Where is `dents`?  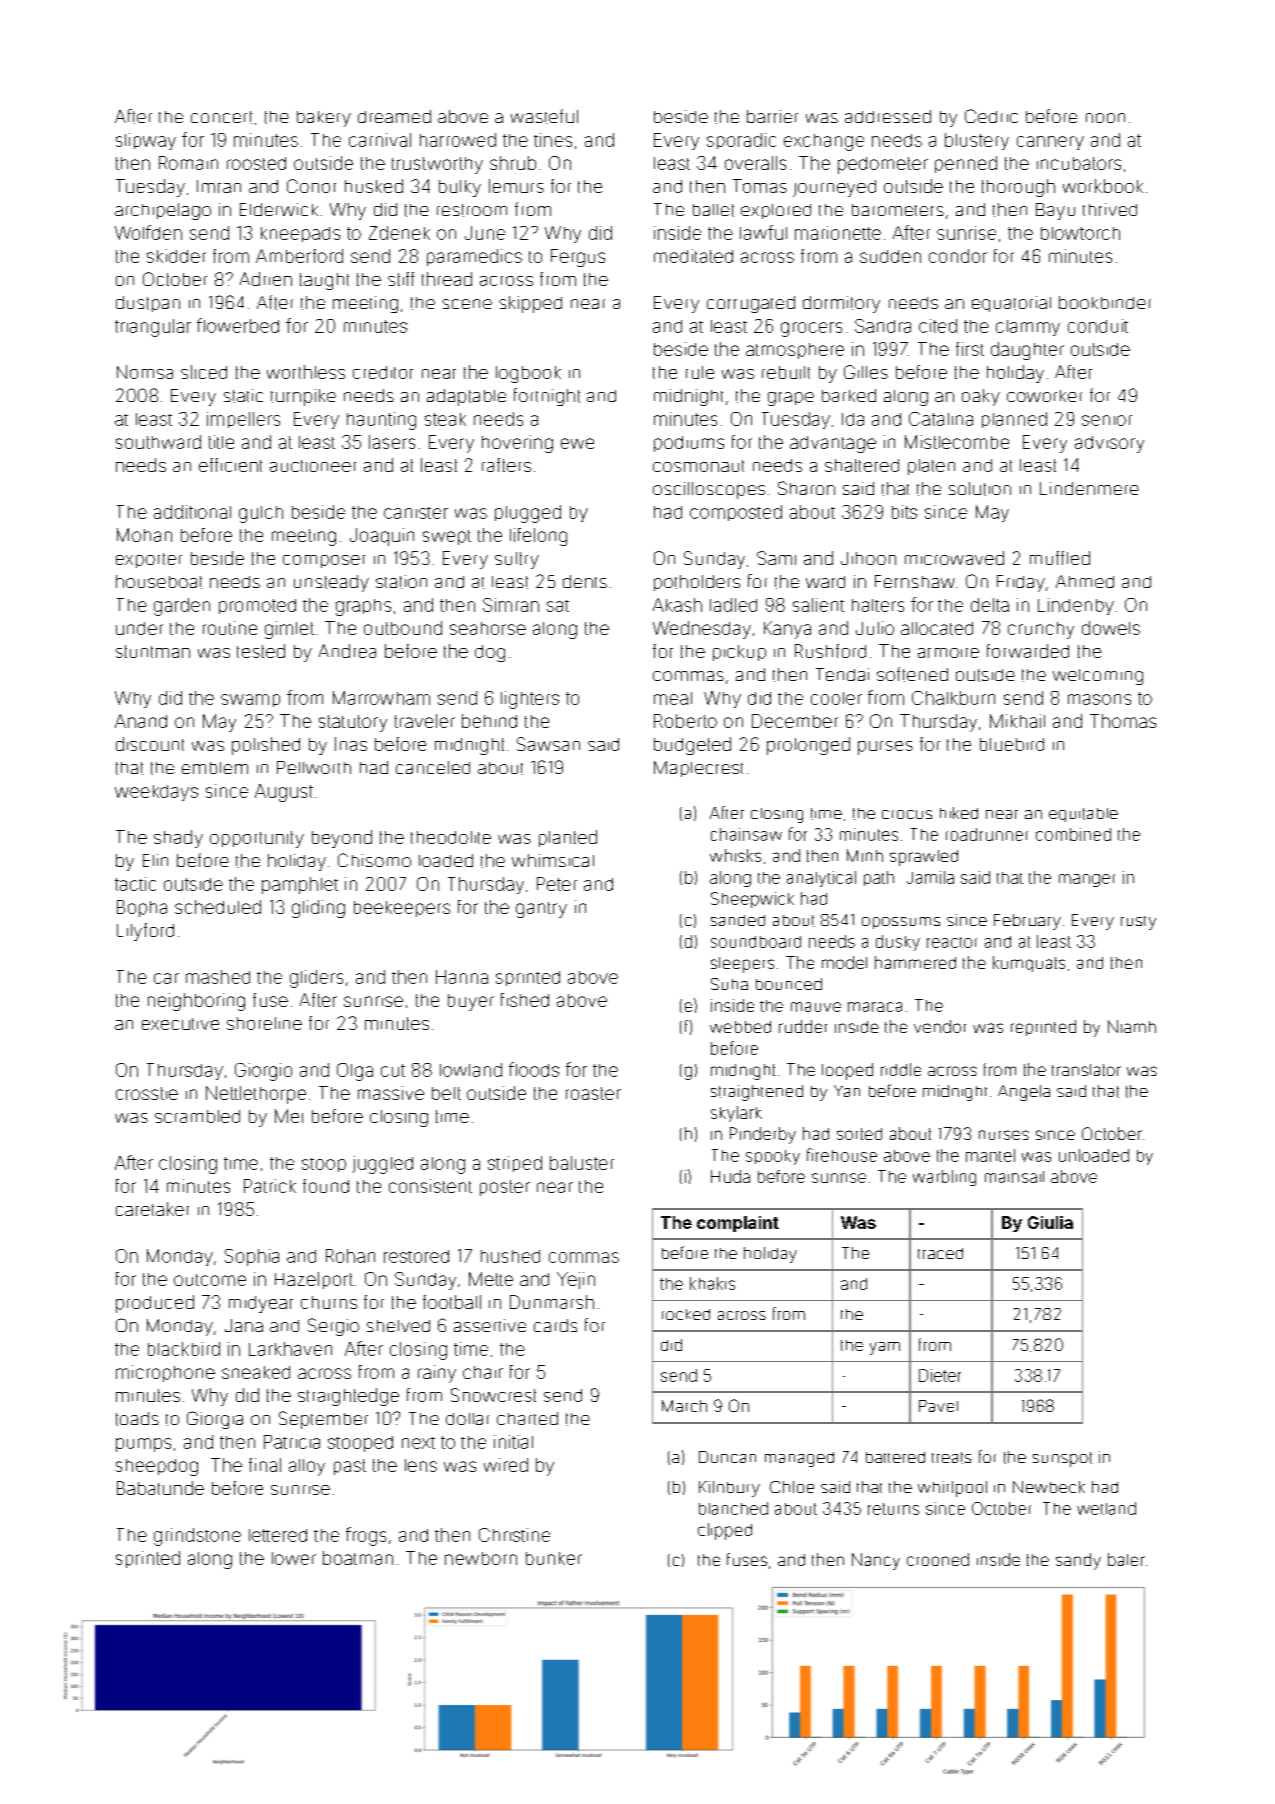
dents is located at coordinates (585, 581).
